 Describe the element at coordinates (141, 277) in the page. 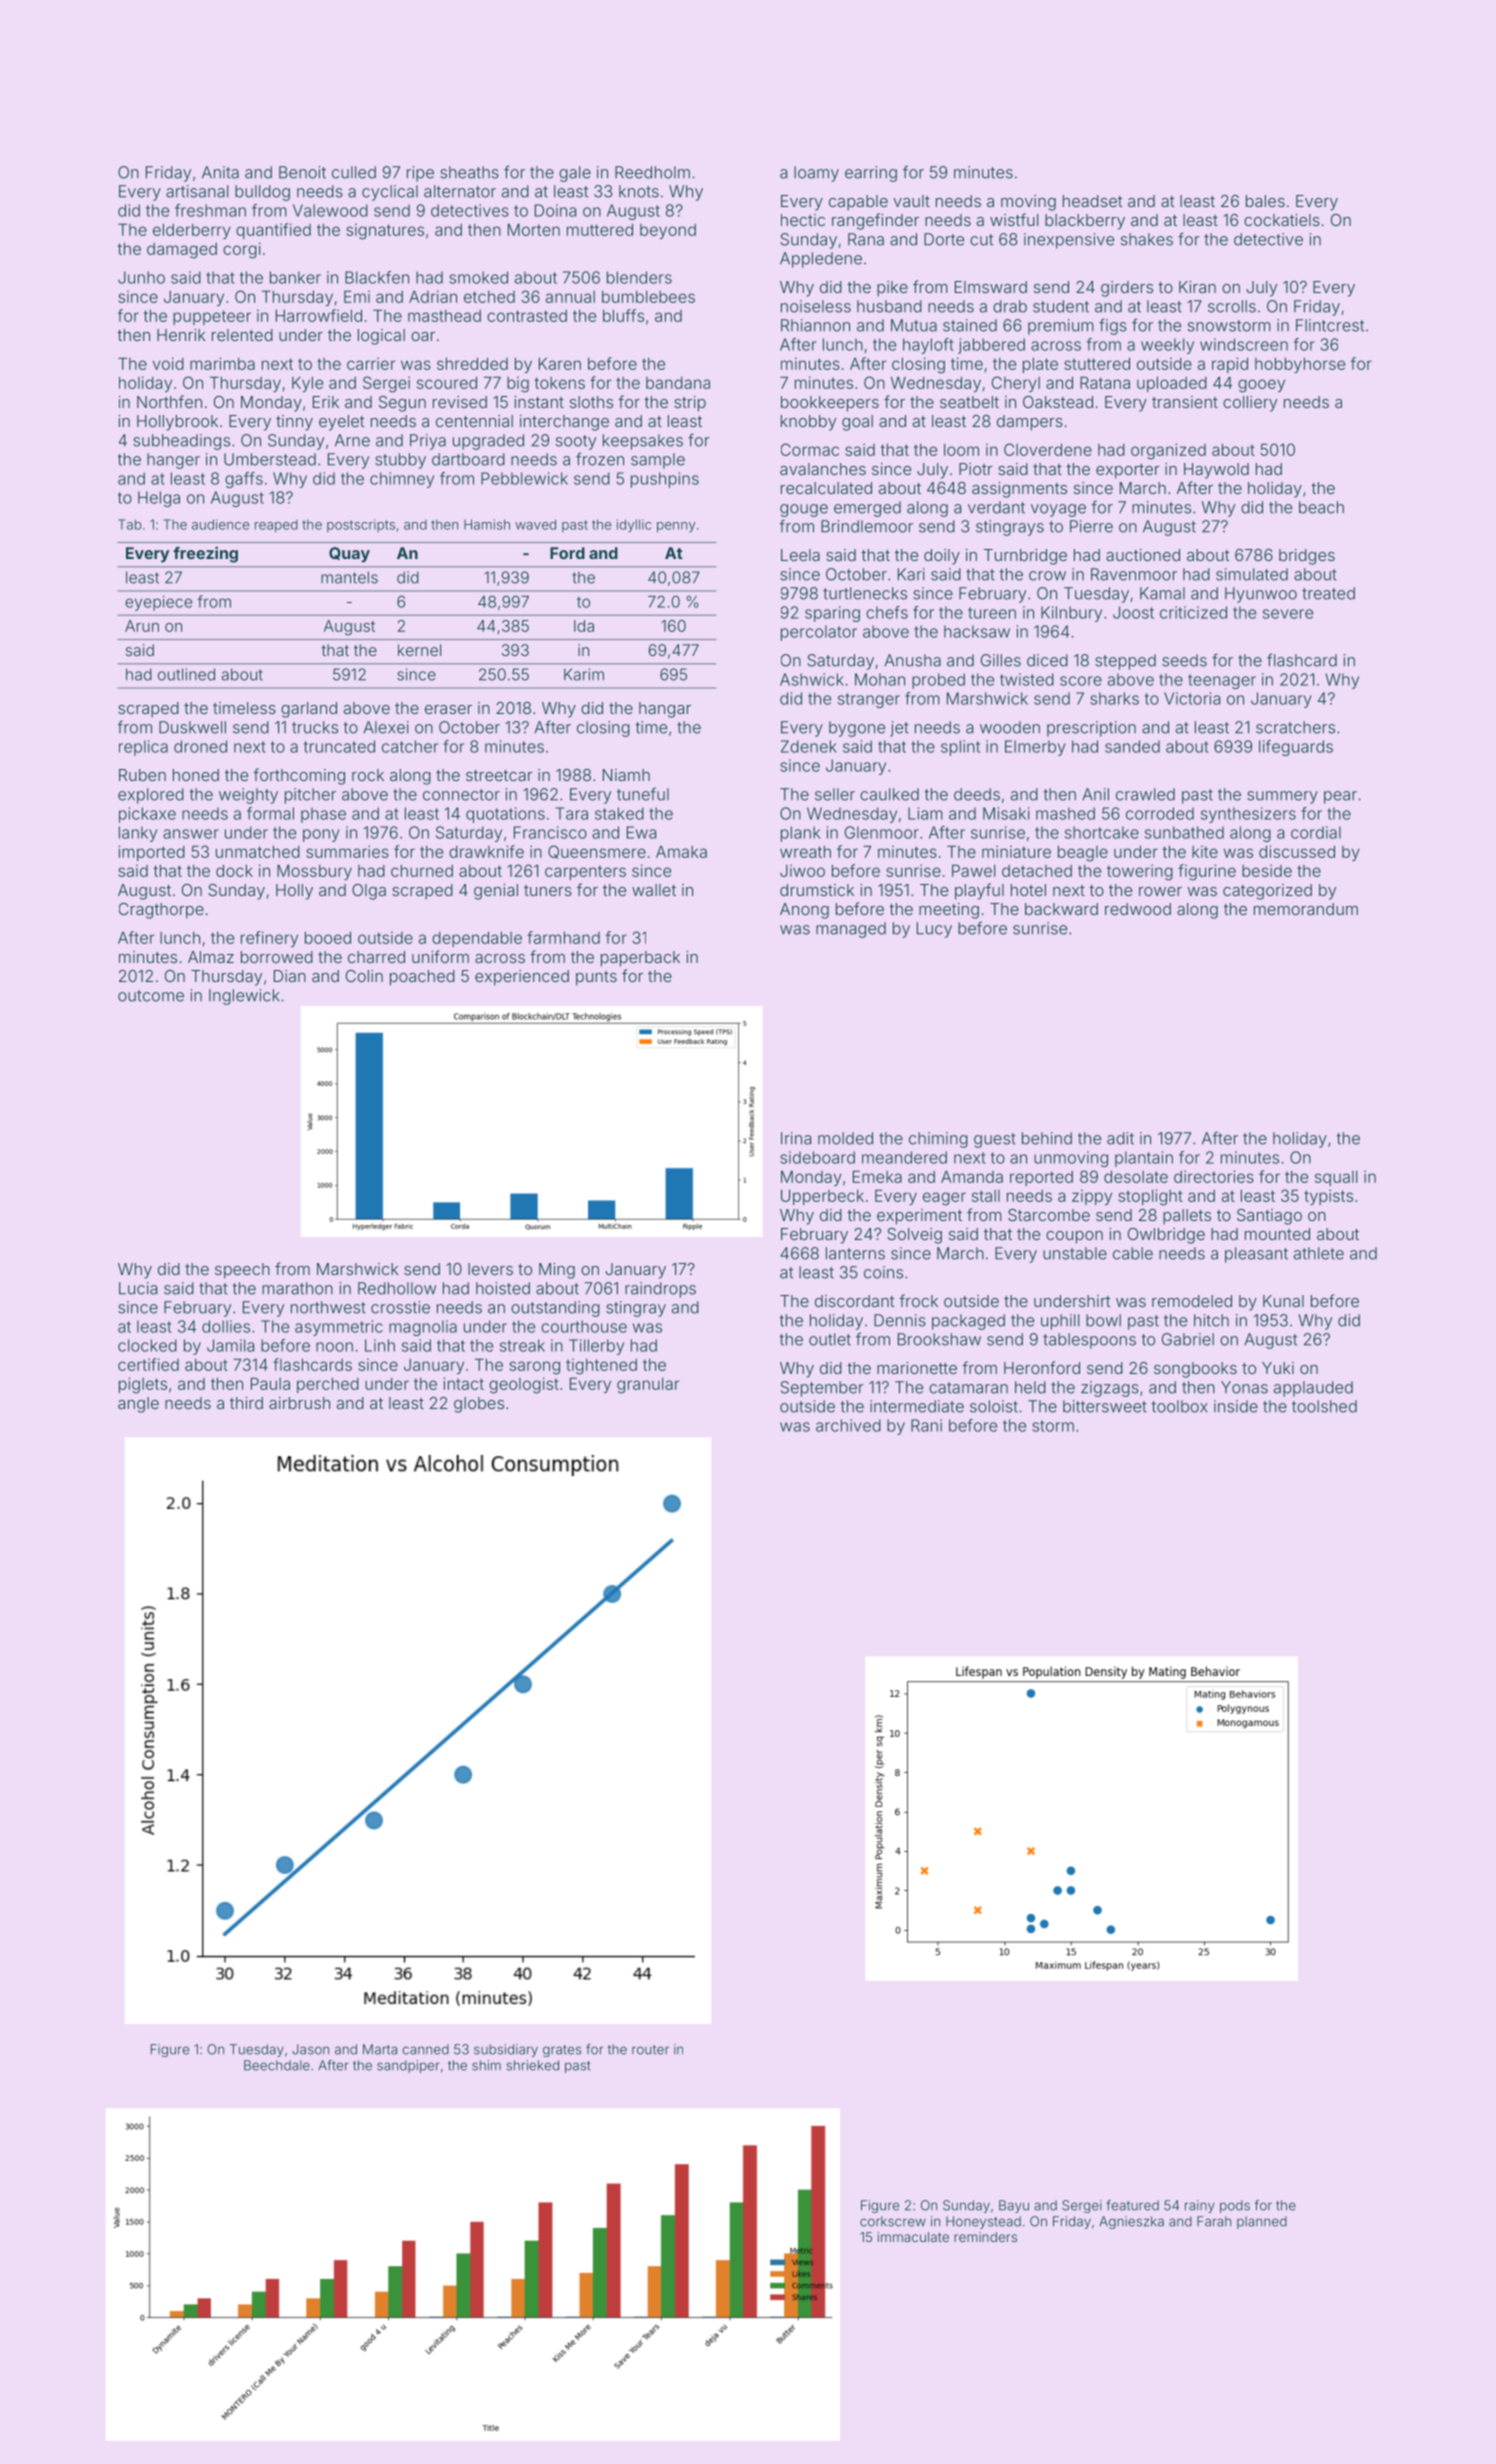

I see `Junho` at that location.
